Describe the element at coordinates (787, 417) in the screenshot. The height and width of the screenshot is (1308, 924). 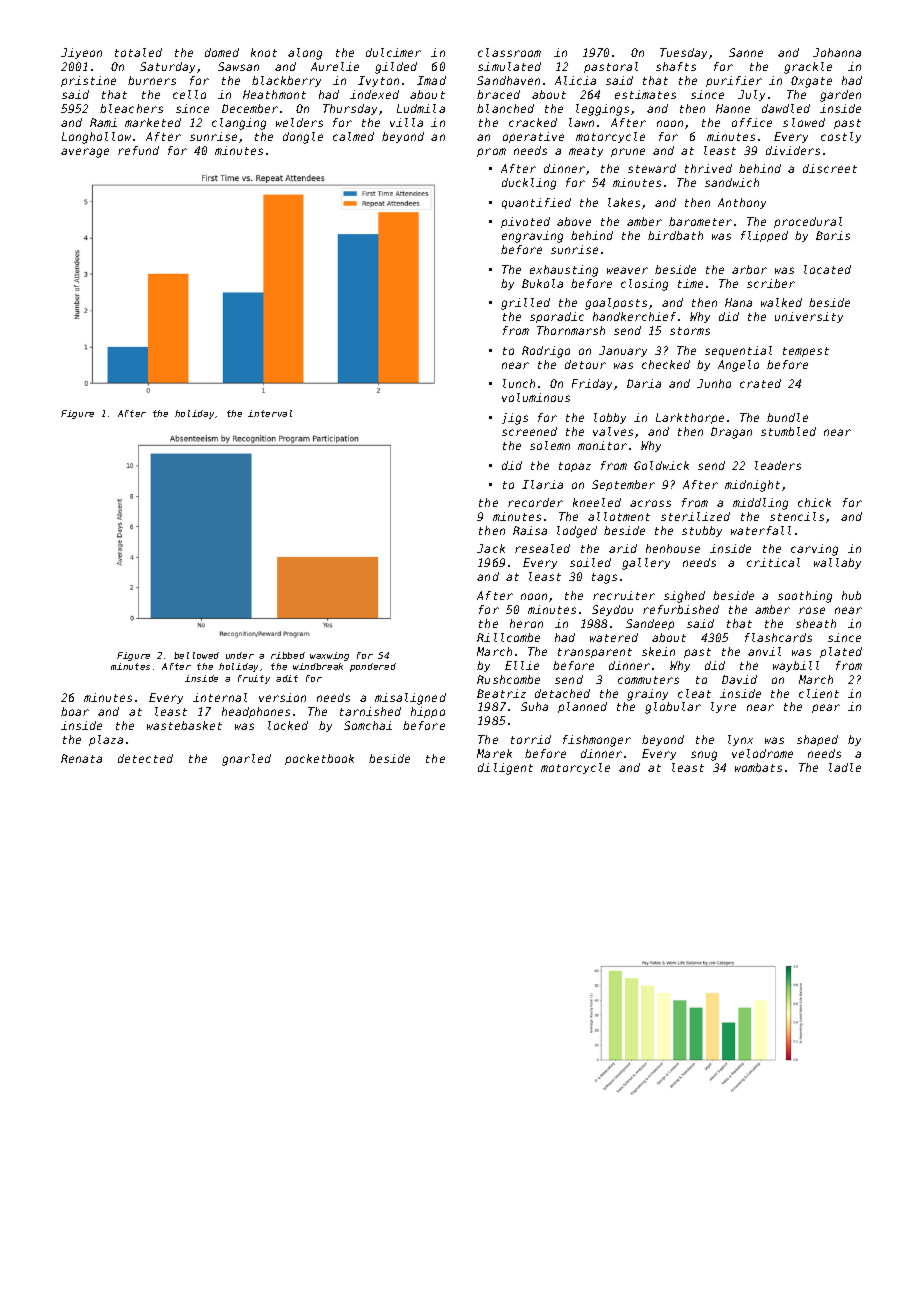
I see `bundle` at that location.
